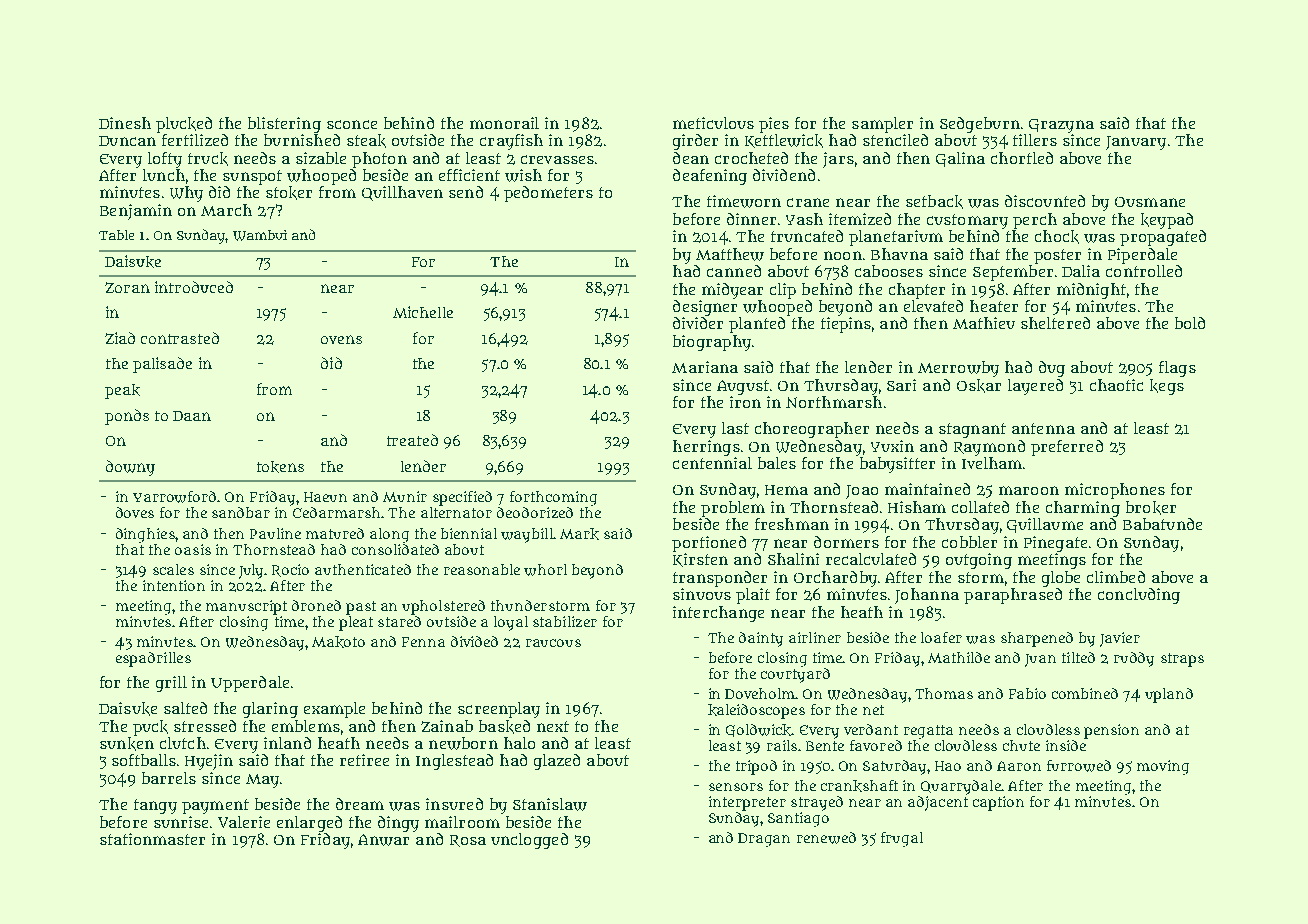 The height and width of the screenshot is (924, 1308). I want to click on climbed, so click(1116, 577).
